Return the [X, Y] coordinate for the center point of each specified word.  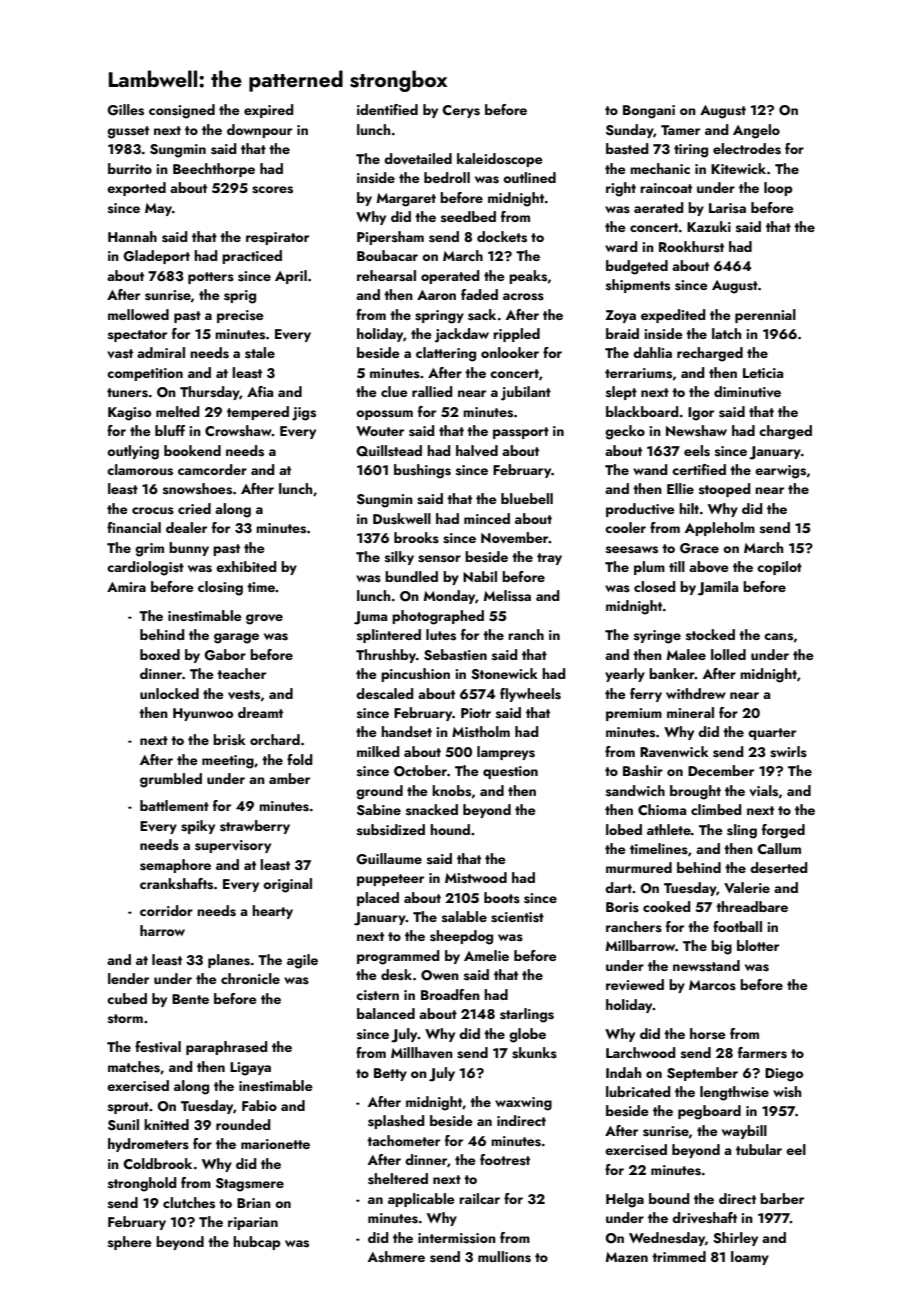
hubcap [257, 1243]
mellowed [138, 314]
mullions [504, 1257]
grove [264, 619]
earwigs [780, 472]
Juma [370, 618]
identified [387, 109]
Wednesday [667, 1239]
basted [627, 149]
